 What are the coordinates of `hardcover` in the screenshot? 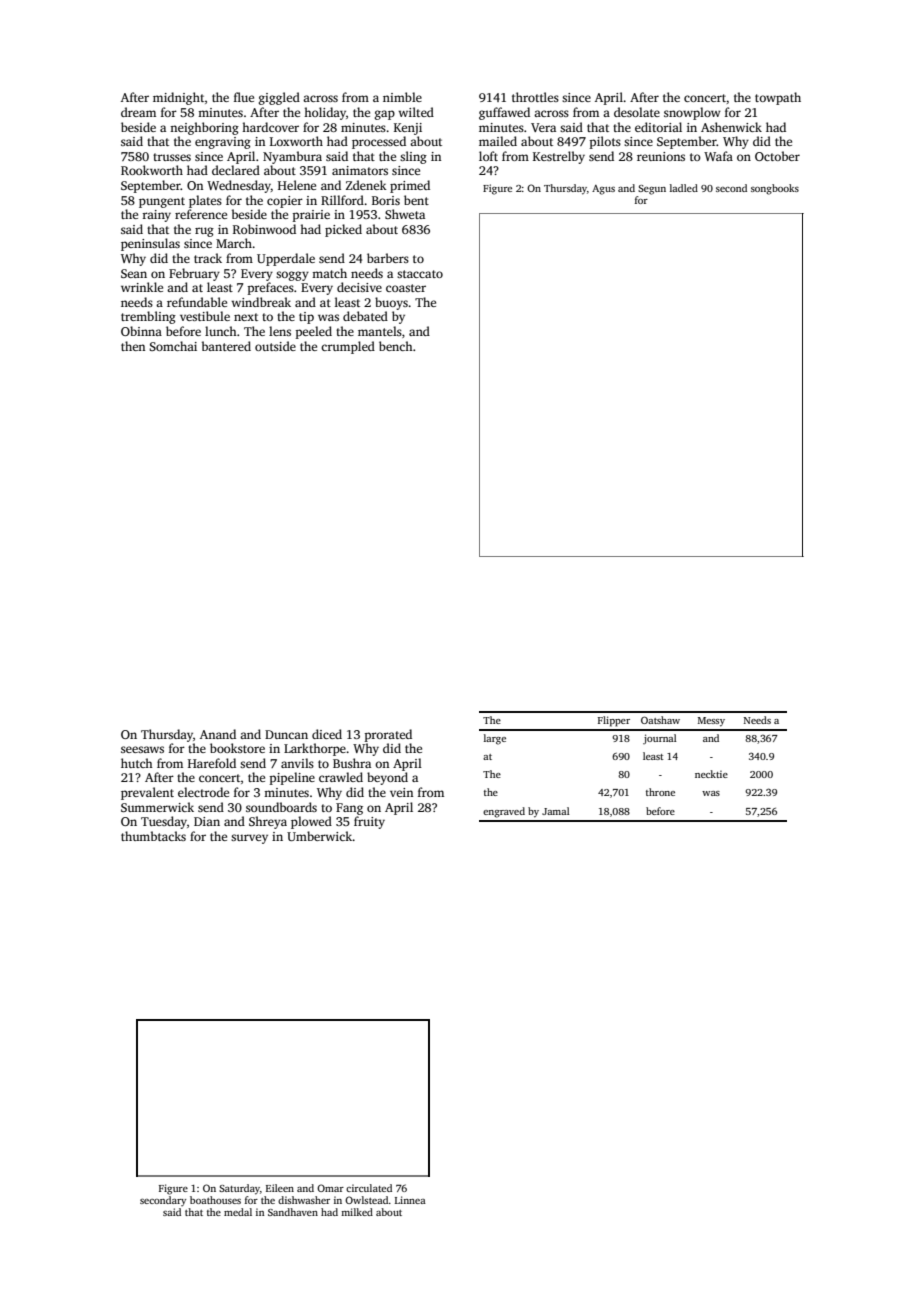 It's located at (270, 127).
